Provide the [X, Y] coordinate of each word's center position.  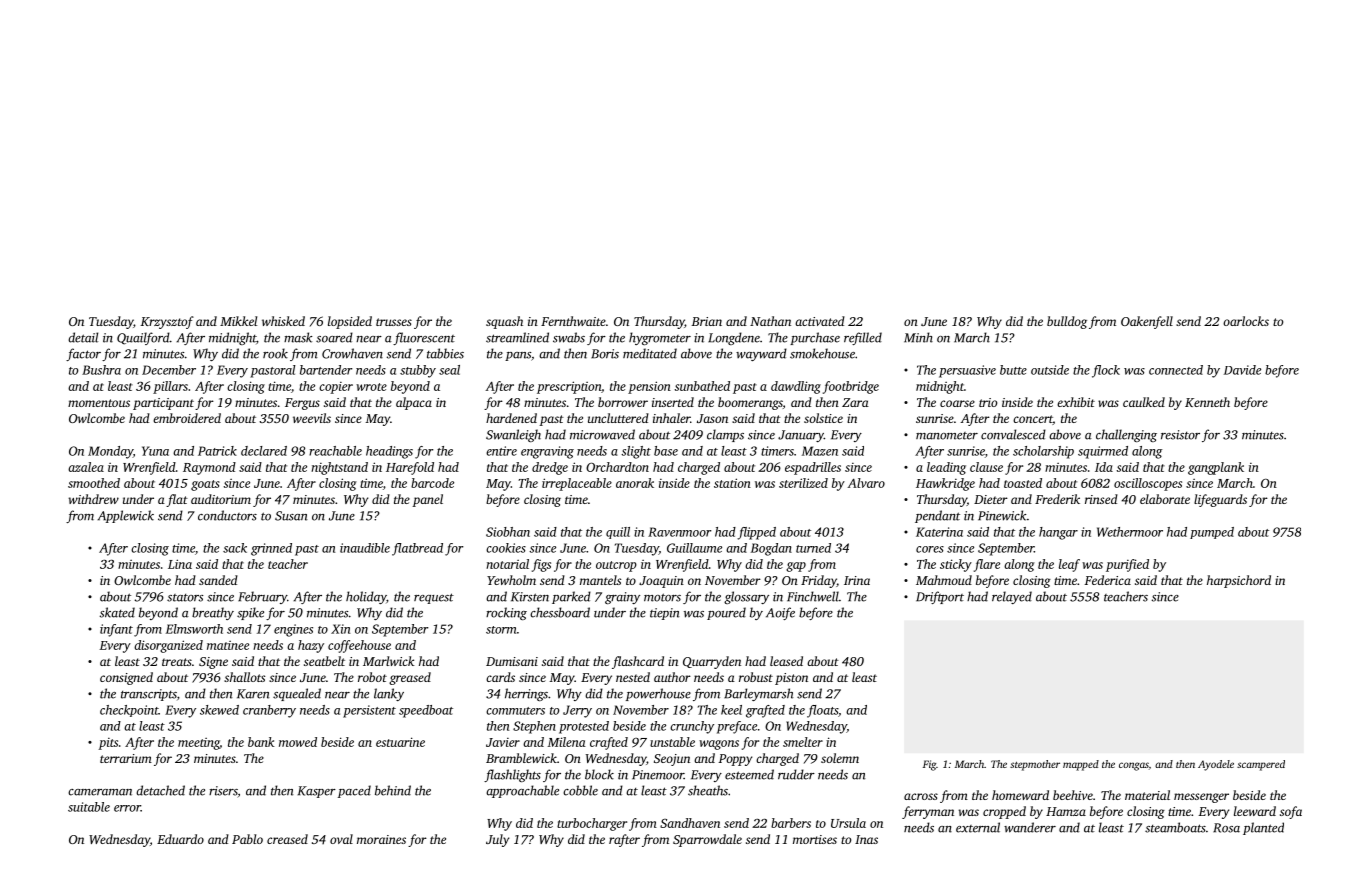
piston [791, 679]
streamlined [517, 337]
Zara [855, 402]
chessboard [560, 612]
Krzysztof [167, 322]
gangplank [1216, 468]
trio [988, 402]
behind [393, 790]
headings [389, 452]
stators [185, 598]
